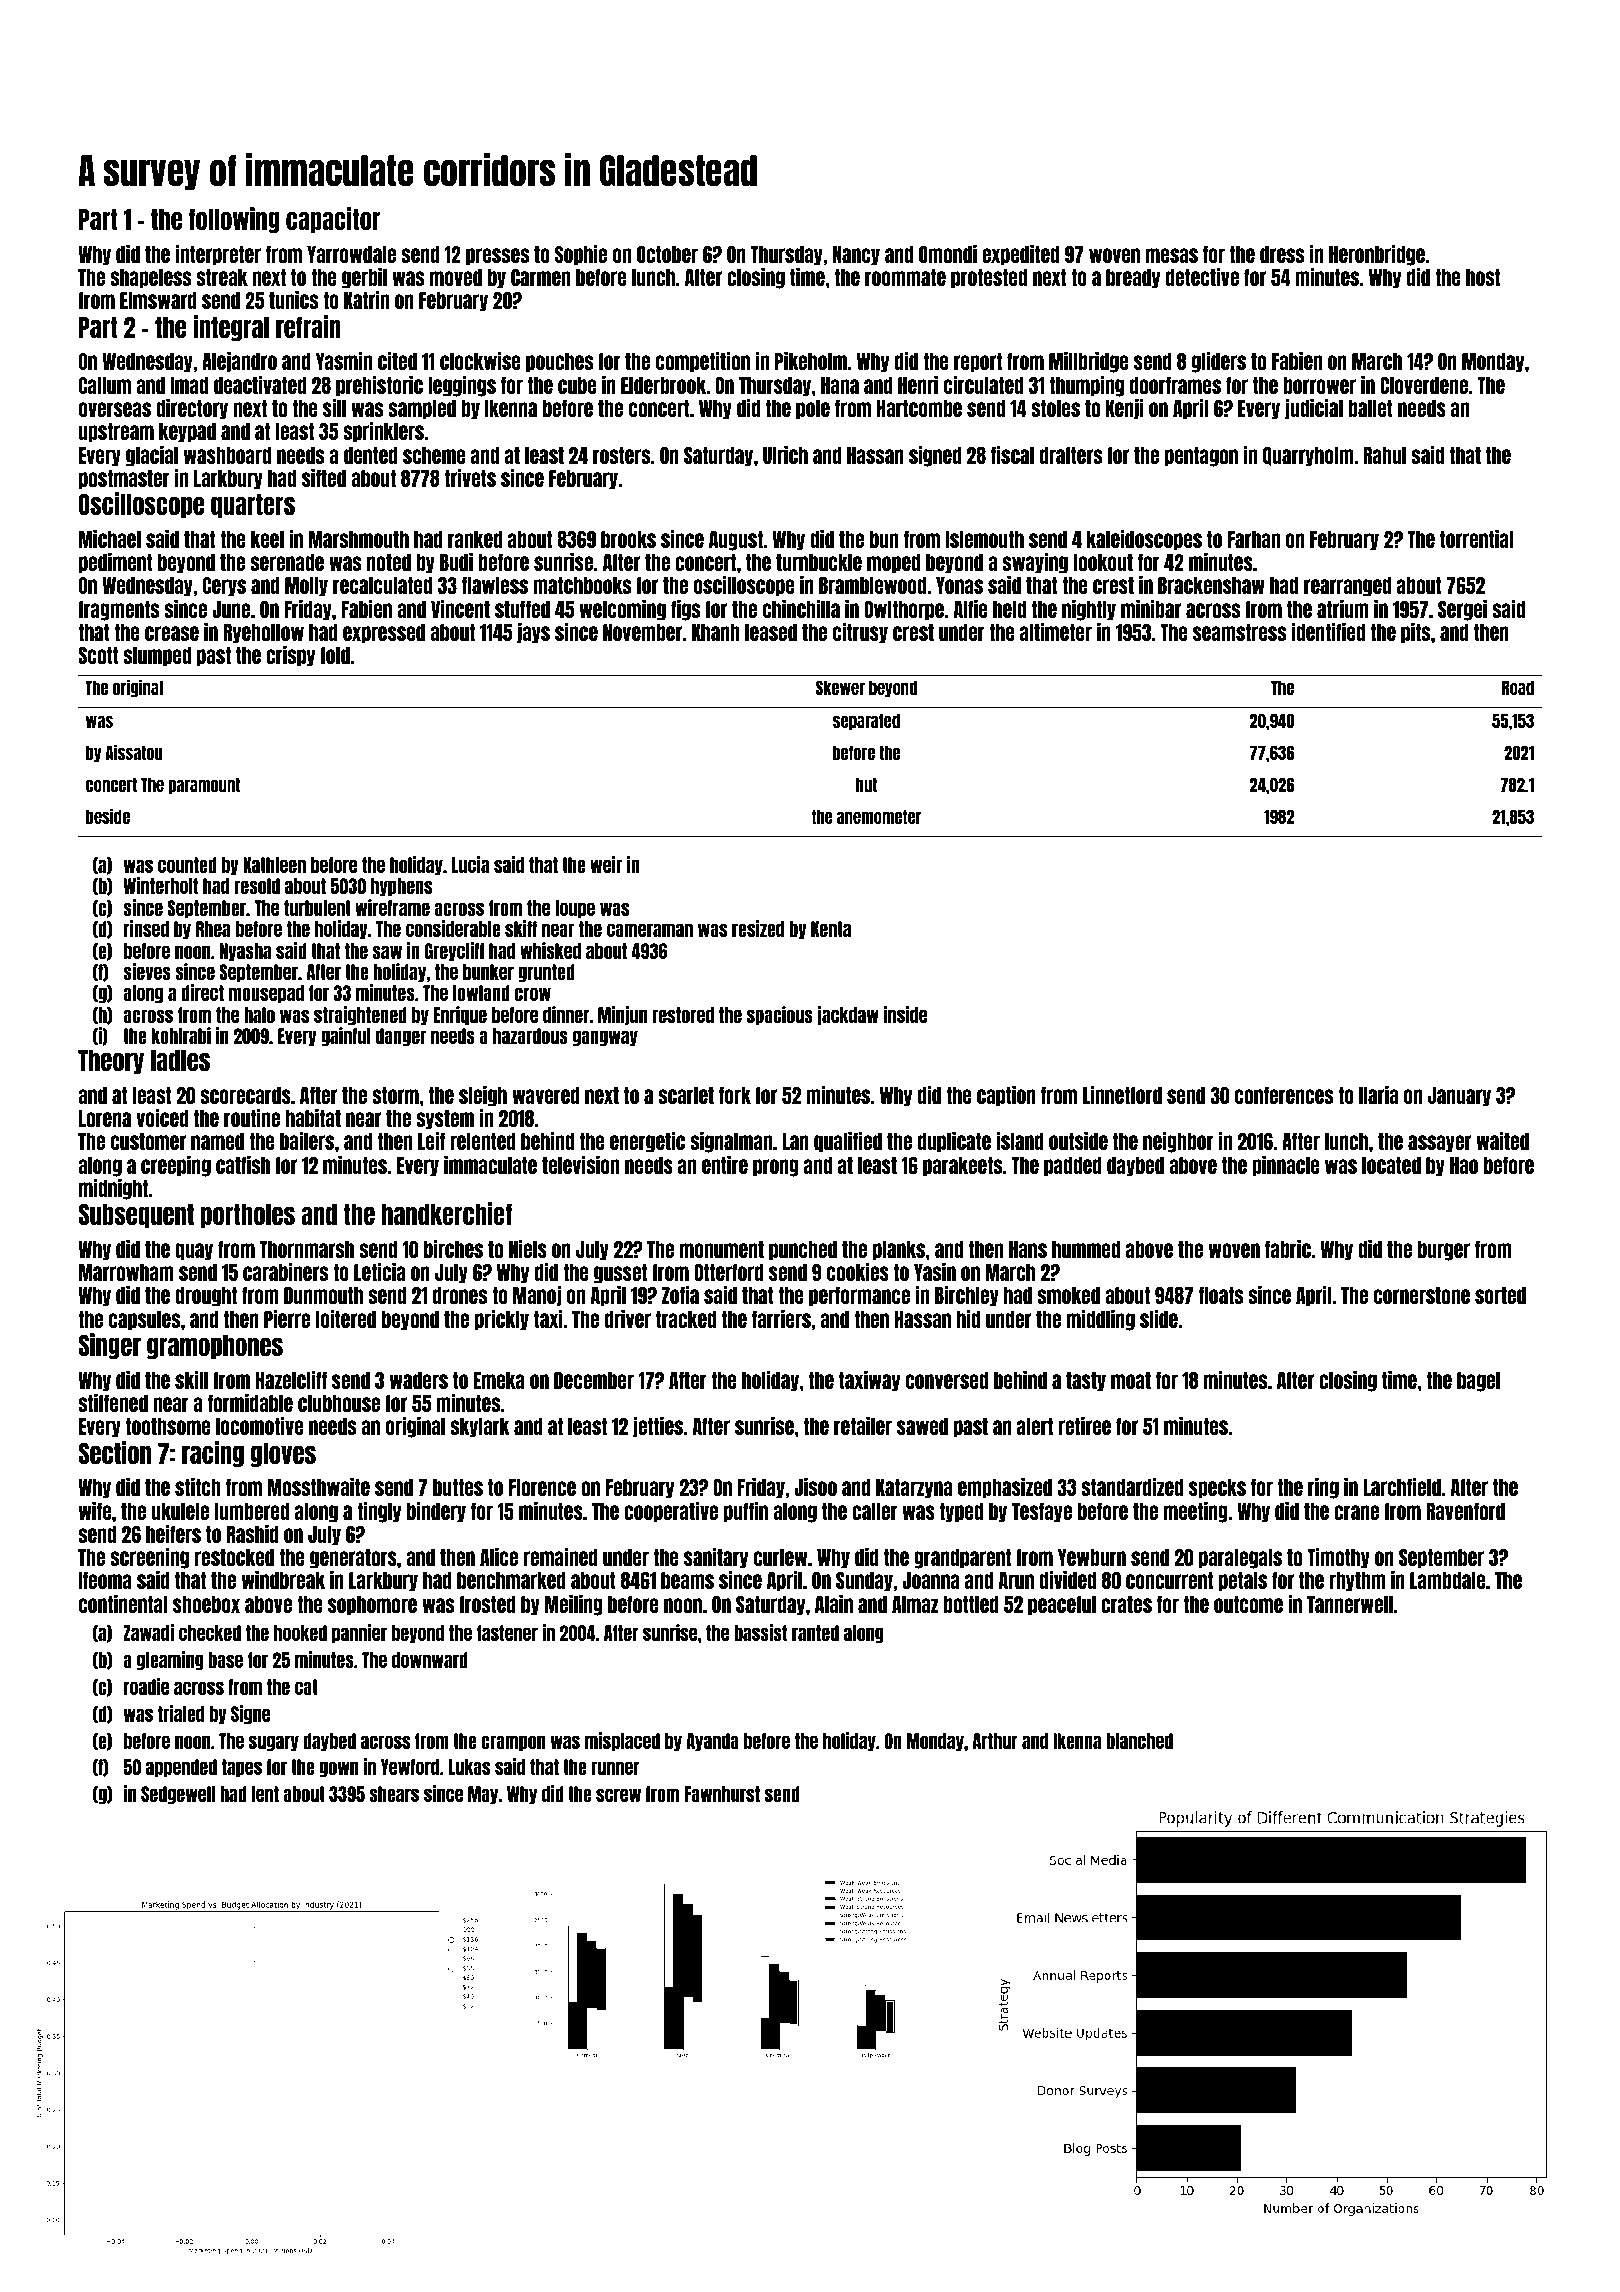 Image resolution: width=1620 pixels, height=2292 pixels. What do you see at coordinates (234, 220) in the screenshot?
I see `following` at bounding box center [234, 220].
